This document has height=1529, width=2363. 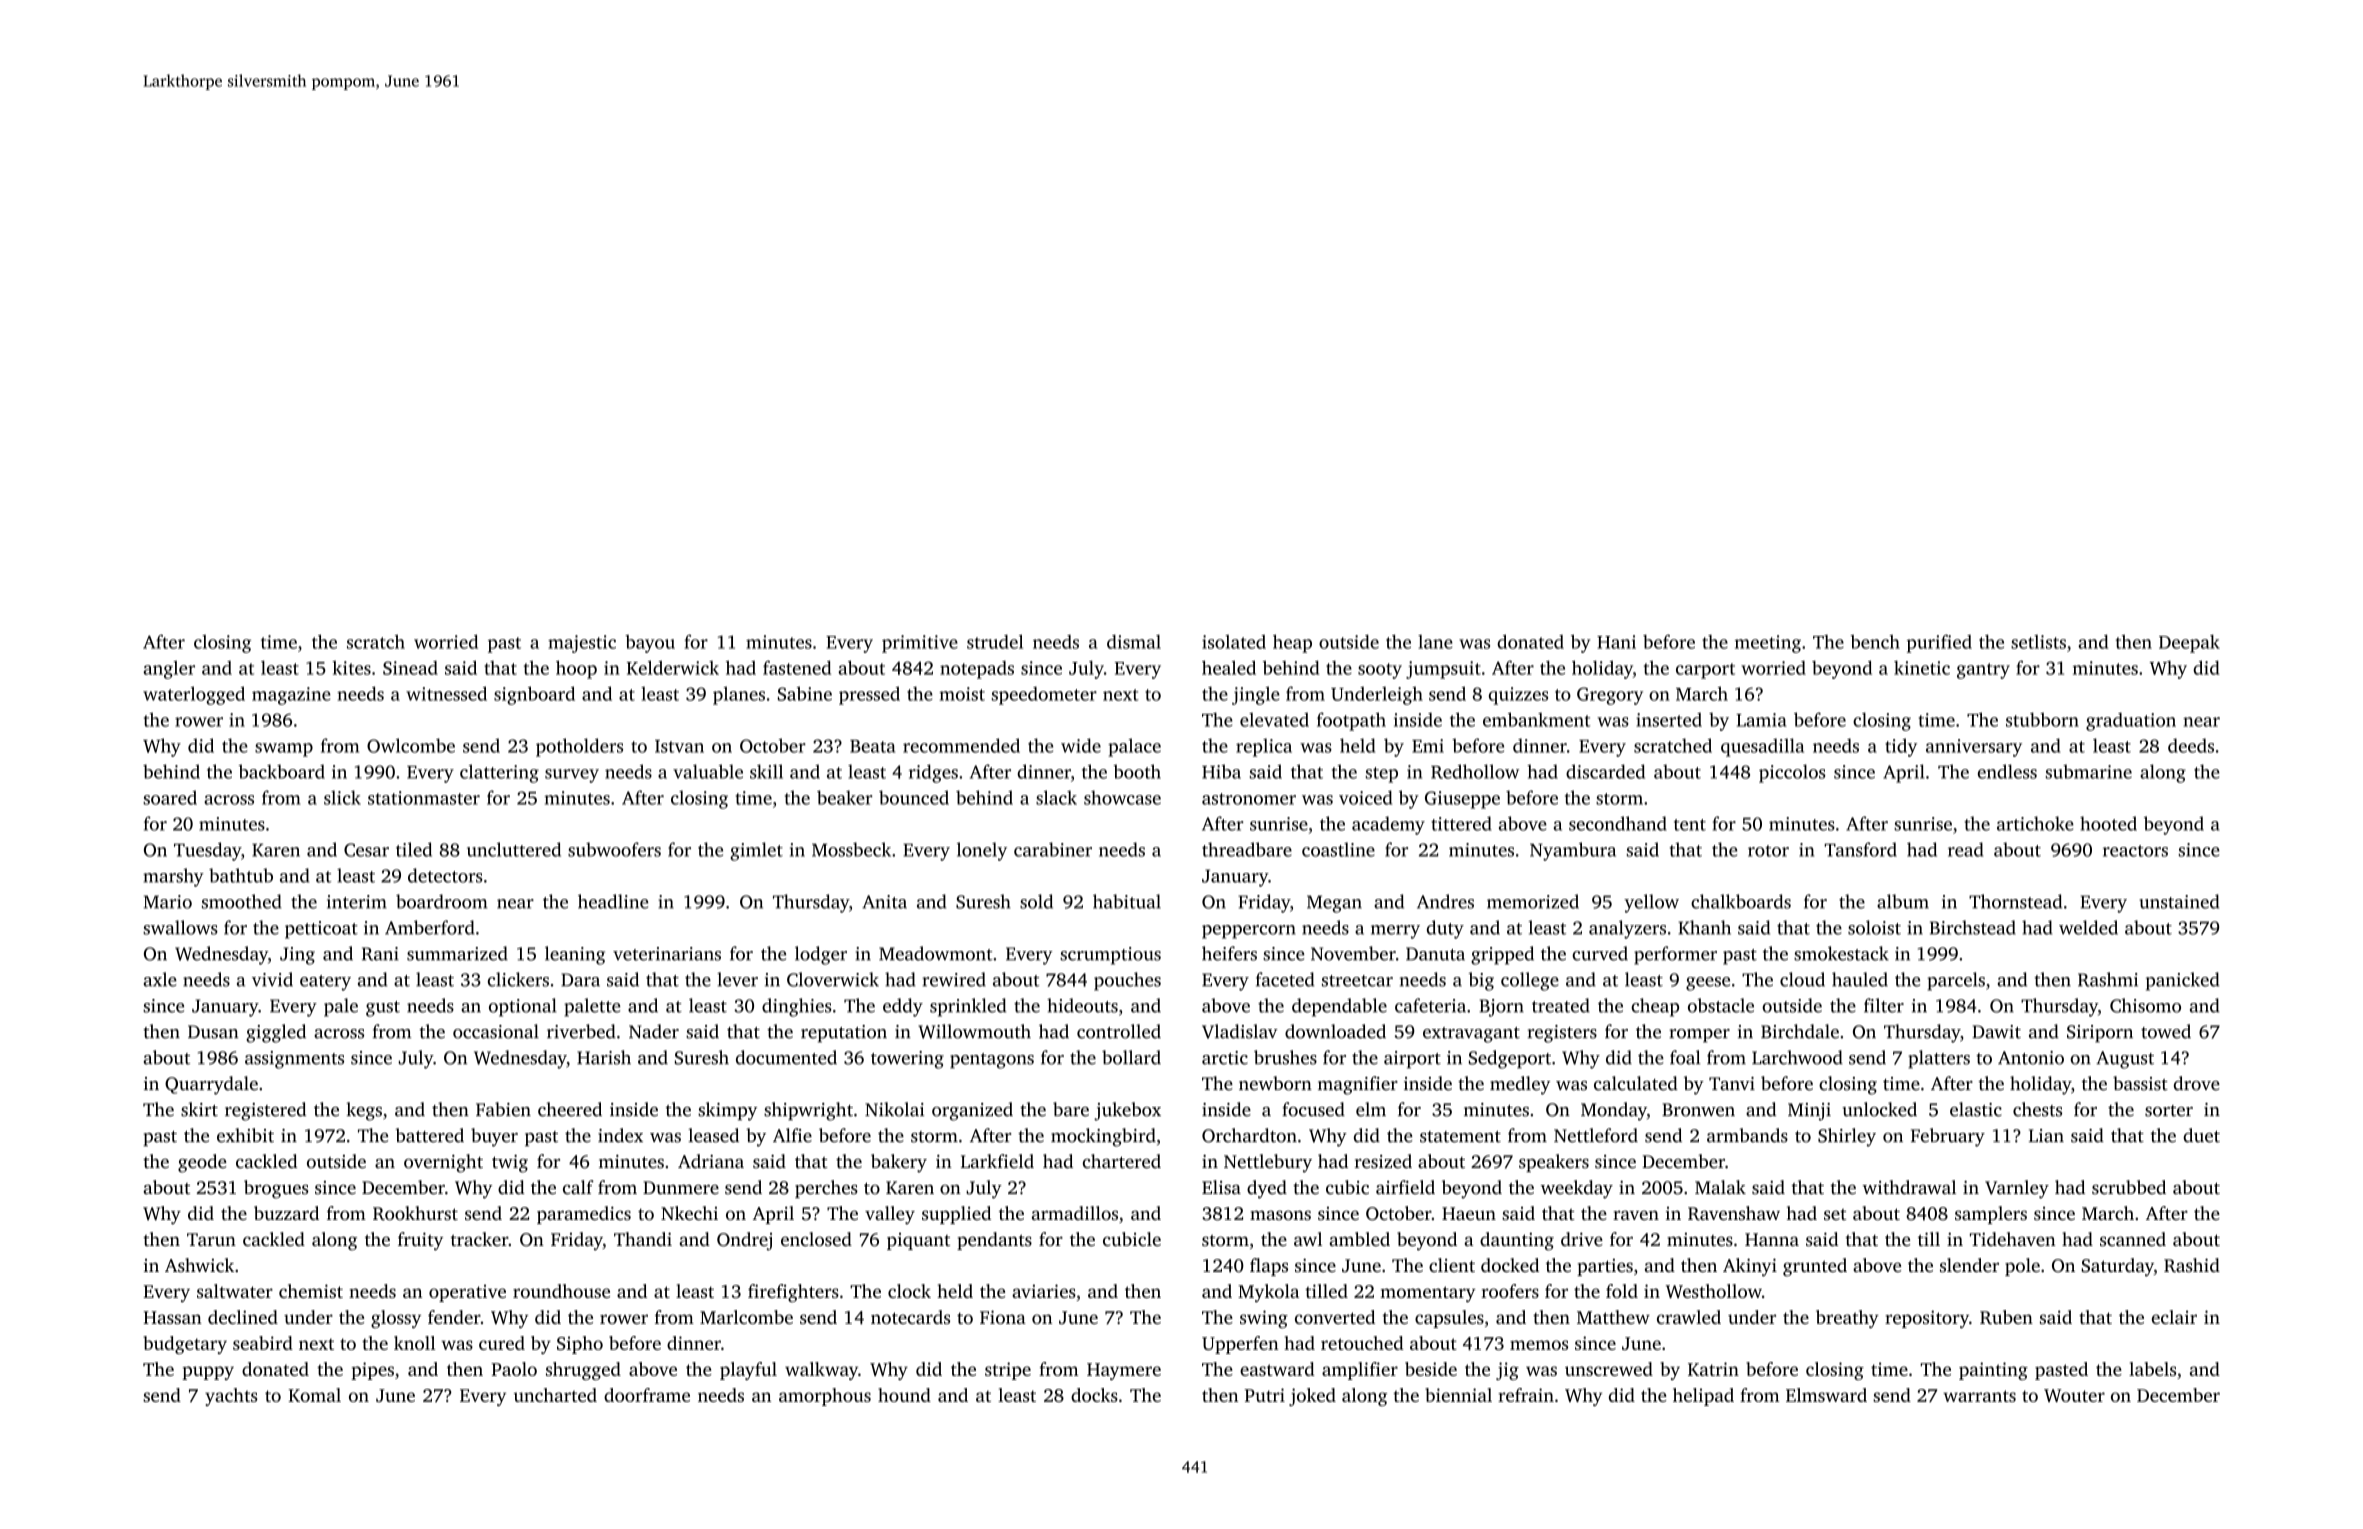 I want to click on Nyambura, so click(x=1573, y=851).
